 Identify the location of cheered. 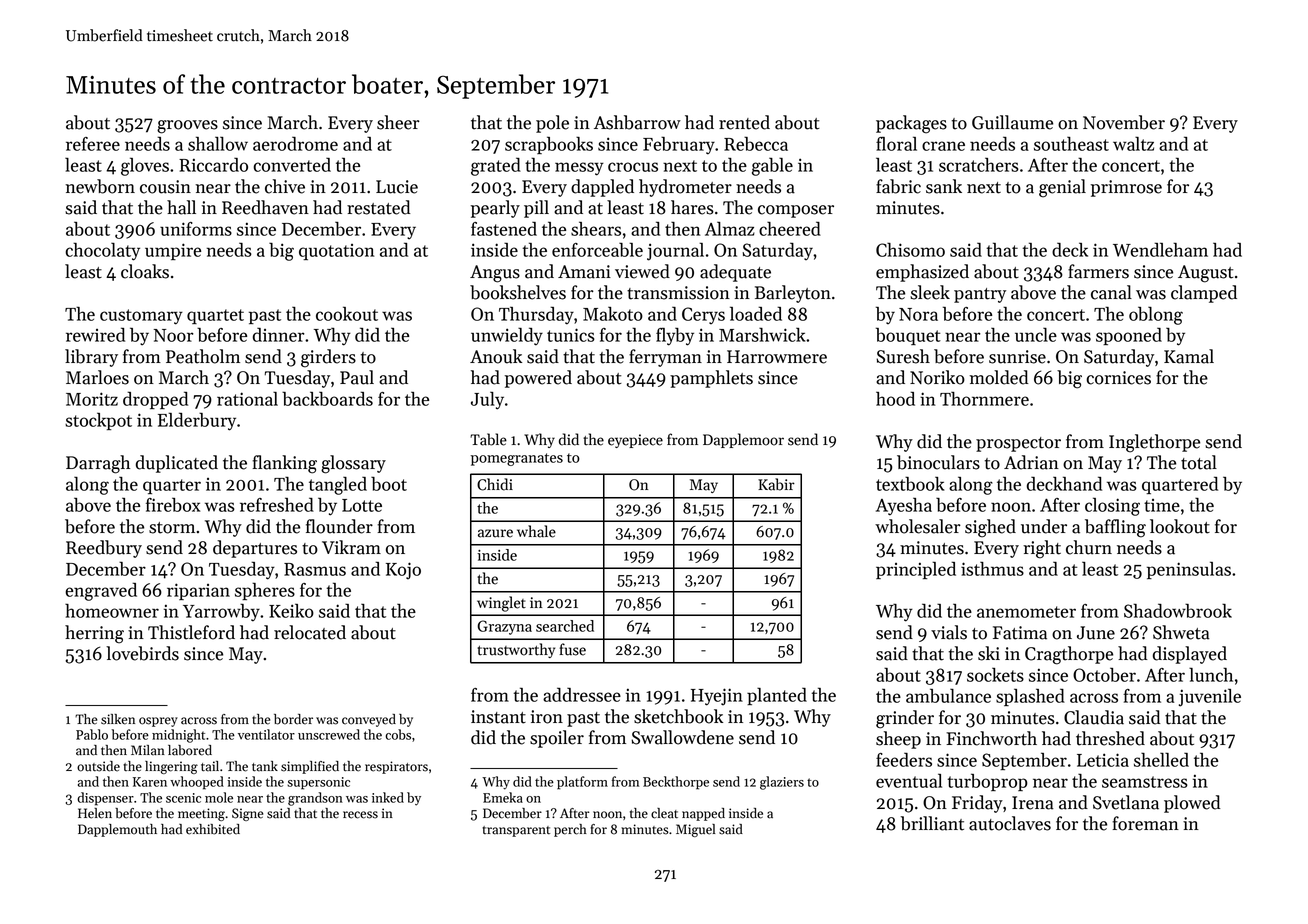
(790, 228).
